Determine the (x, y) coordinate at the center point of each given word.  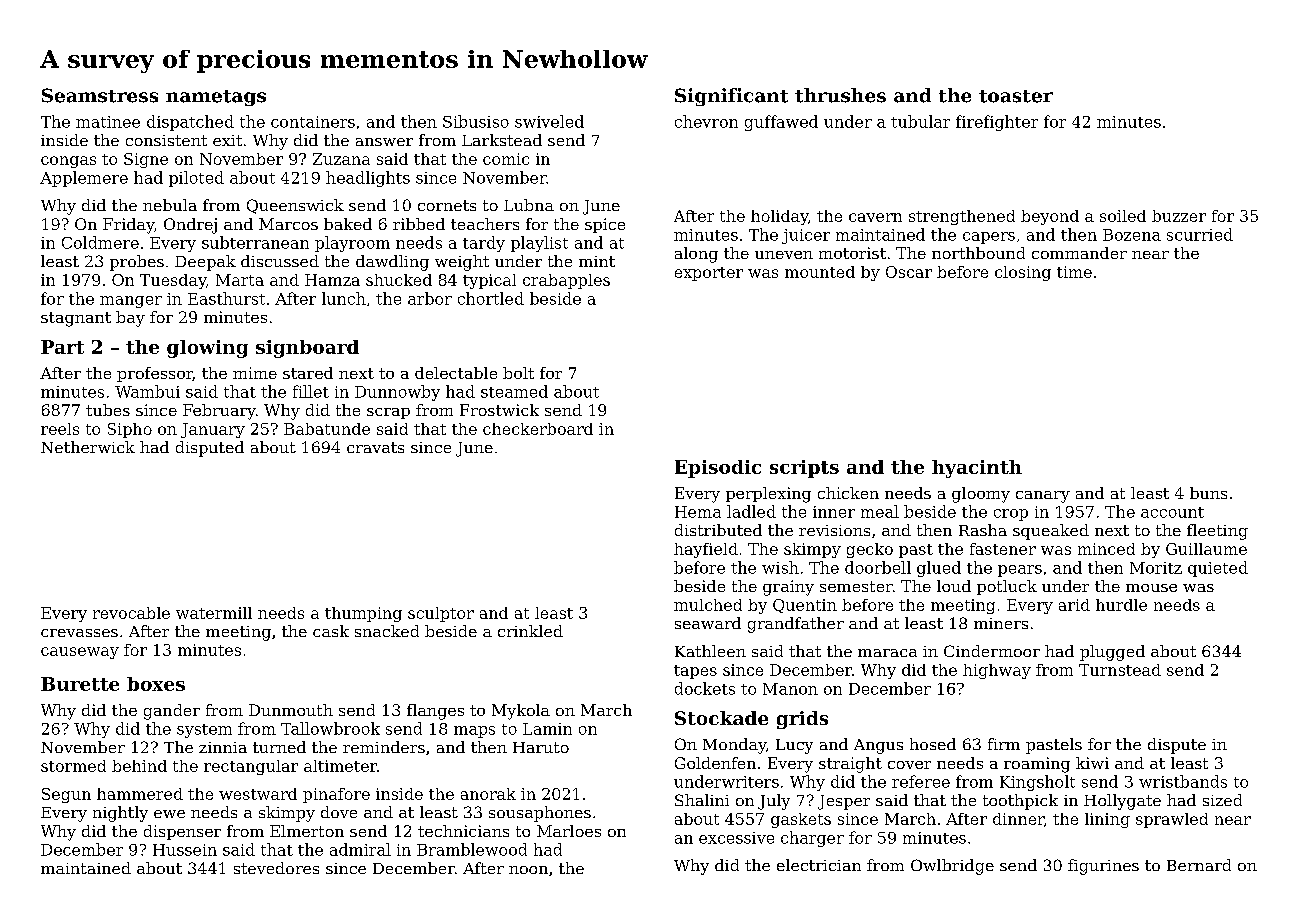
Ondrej (190, 226)
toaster (1016, 96)
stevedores (276, 868)
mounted (820, 272)
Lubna (529, 205)
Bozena (1132, 235)
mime (255, 373)
